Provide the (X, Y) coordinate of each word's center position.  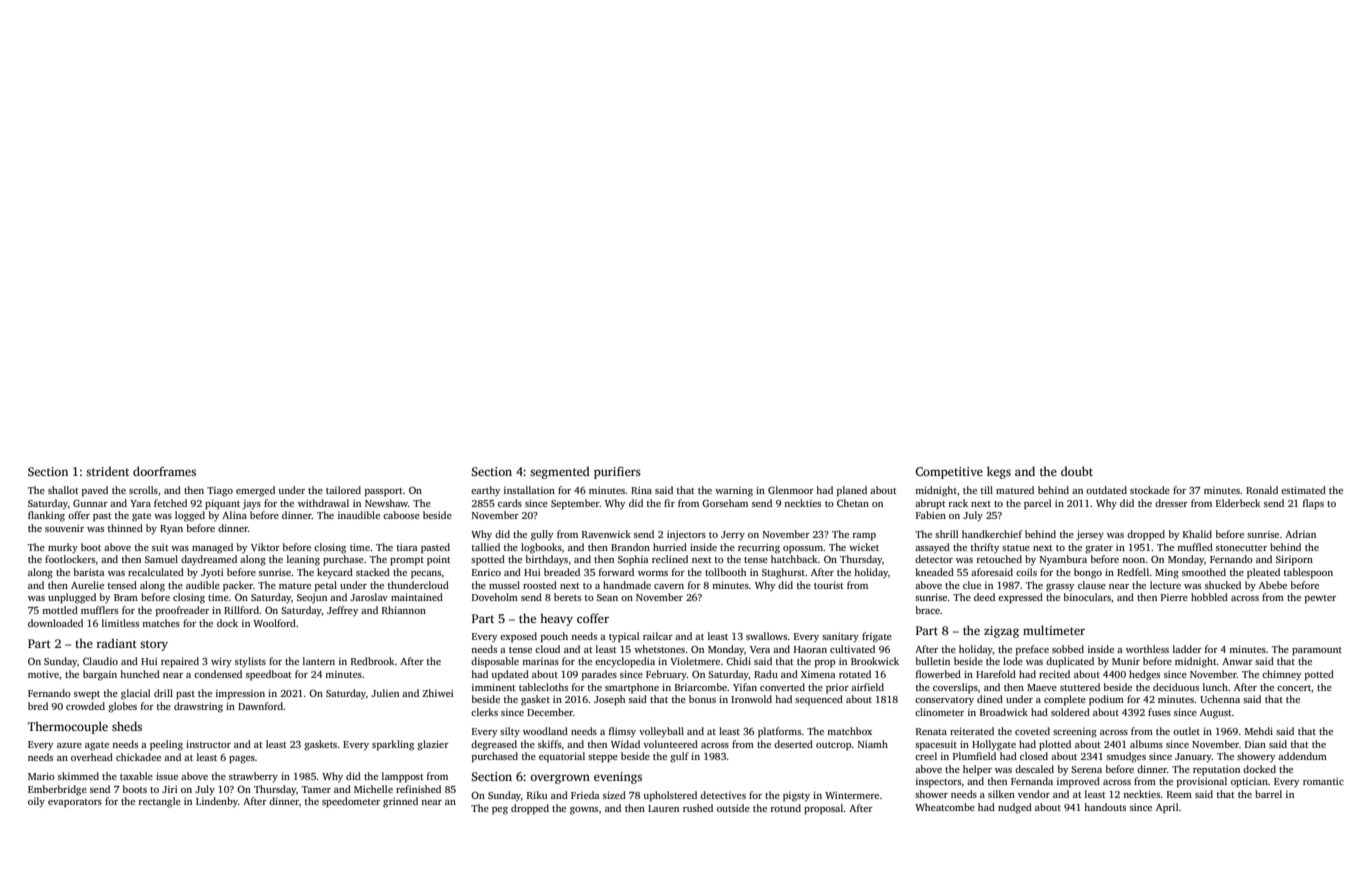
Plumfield (974, 756)
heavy (556, 619)
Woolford (274, 623)
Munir (1126, 661)
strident (107, 471)
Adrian (1300, 534)
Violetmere (695, 661)
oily (36, 802)
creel (926, 756)
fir (669, 503)
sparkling (393, 745)
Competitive (949, 473)
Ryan (171, 530)
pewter (1320, 599)
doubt (1077, 471)
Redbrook (373, 661)
